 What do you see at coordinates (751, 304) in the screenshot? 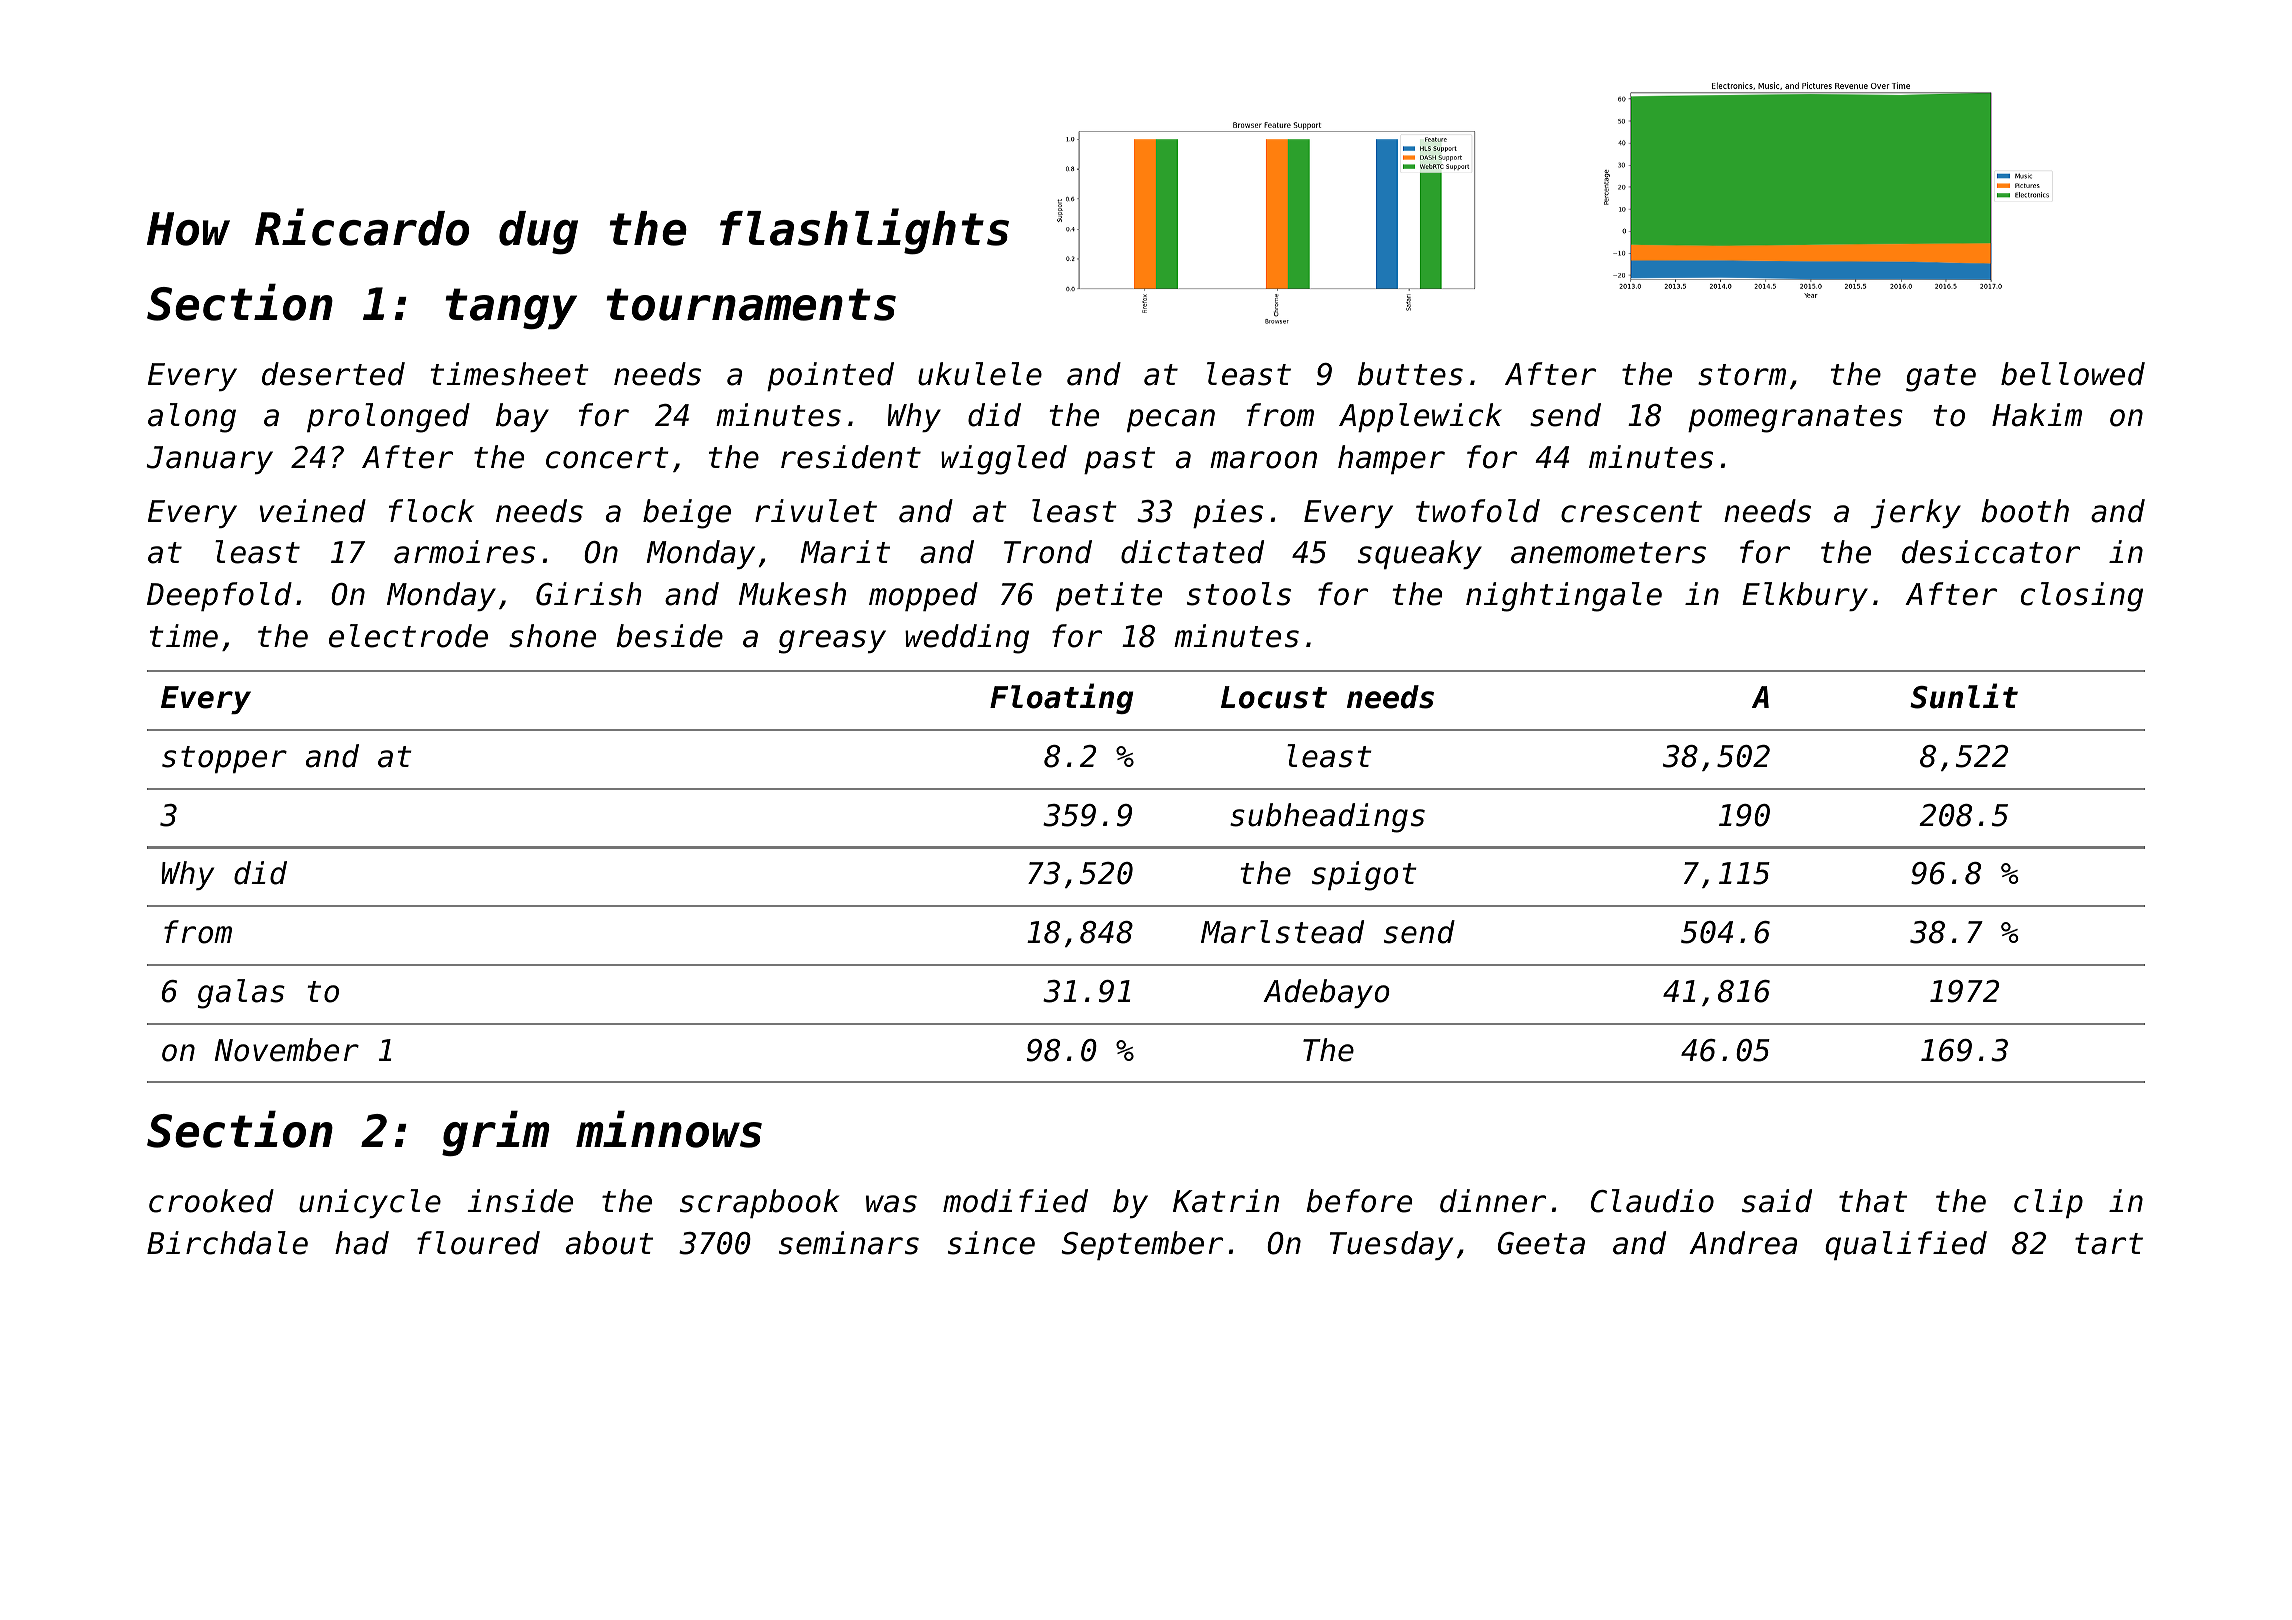
I see `tournaments` at bounding box center [751, 304].
